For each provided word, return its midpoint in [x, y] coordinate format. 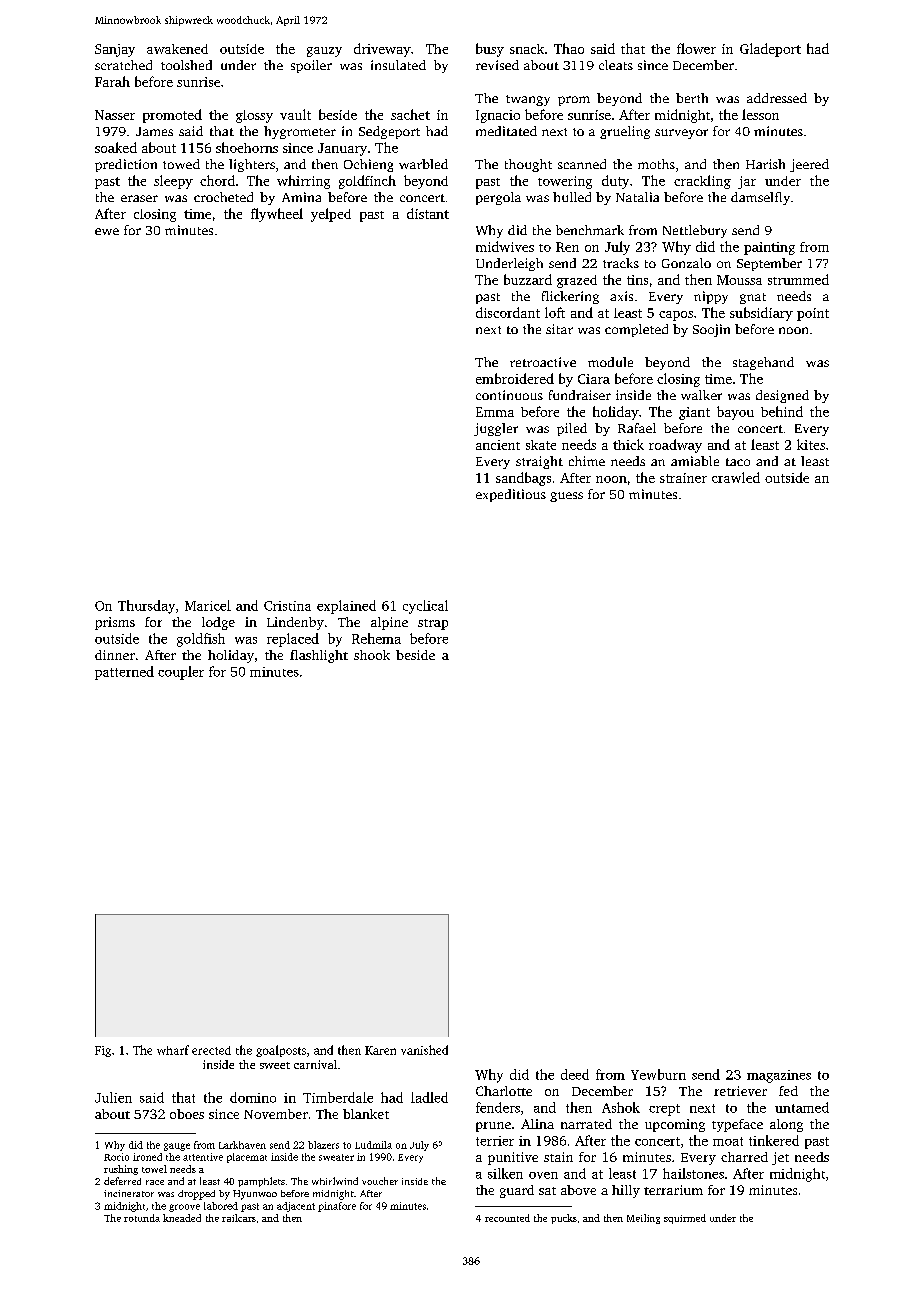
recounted [507, 1218]
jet [780, 1158]
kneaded [182, 1218]
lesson [760, 114]
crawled [736, 477]
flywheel [277, 215]
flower [696, 48]
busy [490, 50]
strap [433, 624]
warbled [423, 164]
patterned [124, 673]
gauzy [324, 52]
